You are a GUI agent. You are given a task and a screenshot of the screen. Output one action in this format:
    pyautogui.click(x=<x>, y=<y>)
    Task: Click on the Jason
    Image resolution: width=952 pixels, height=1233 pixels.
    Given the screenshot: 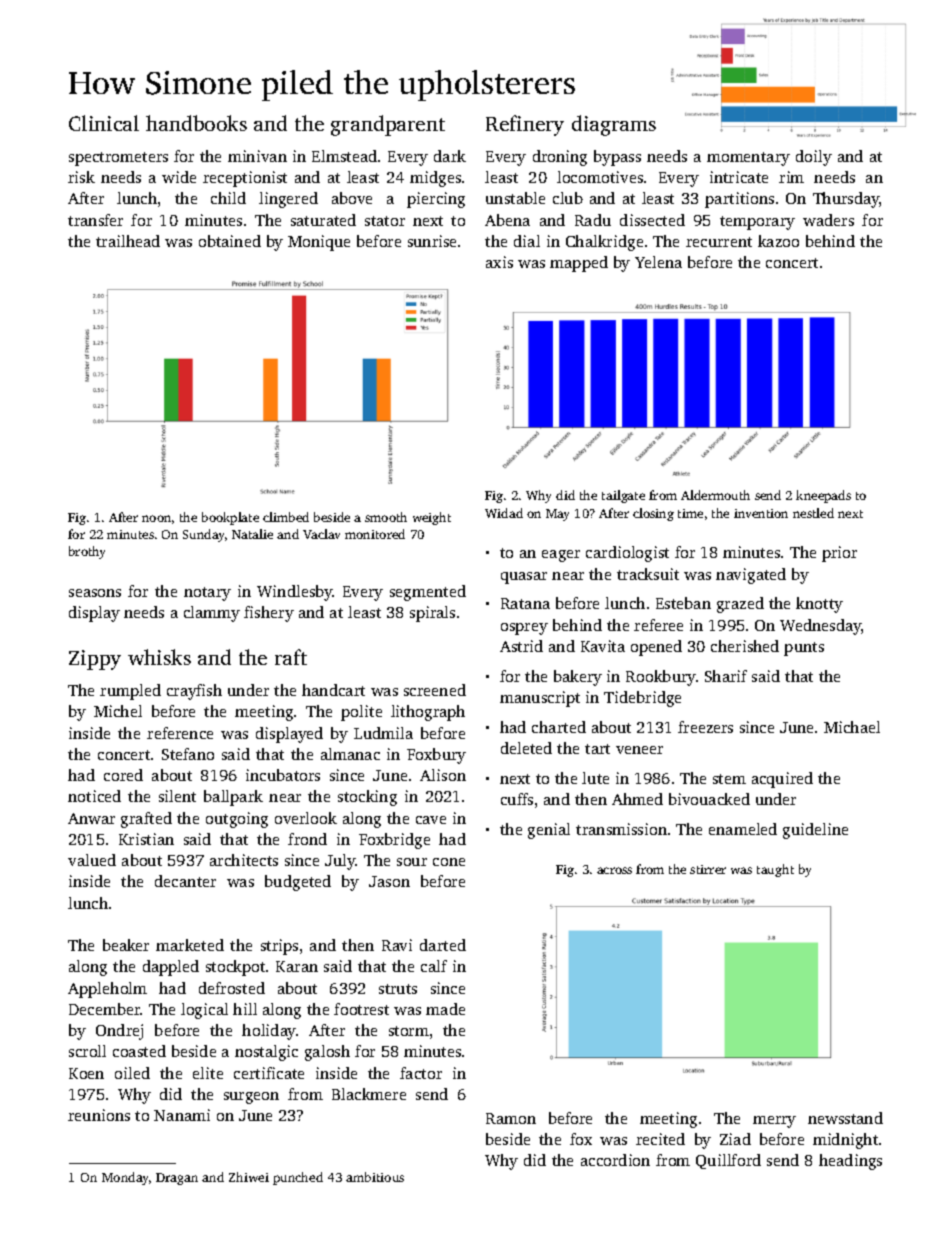 What is the action you would take?
    pyautogui.click(x=389, y=881)
